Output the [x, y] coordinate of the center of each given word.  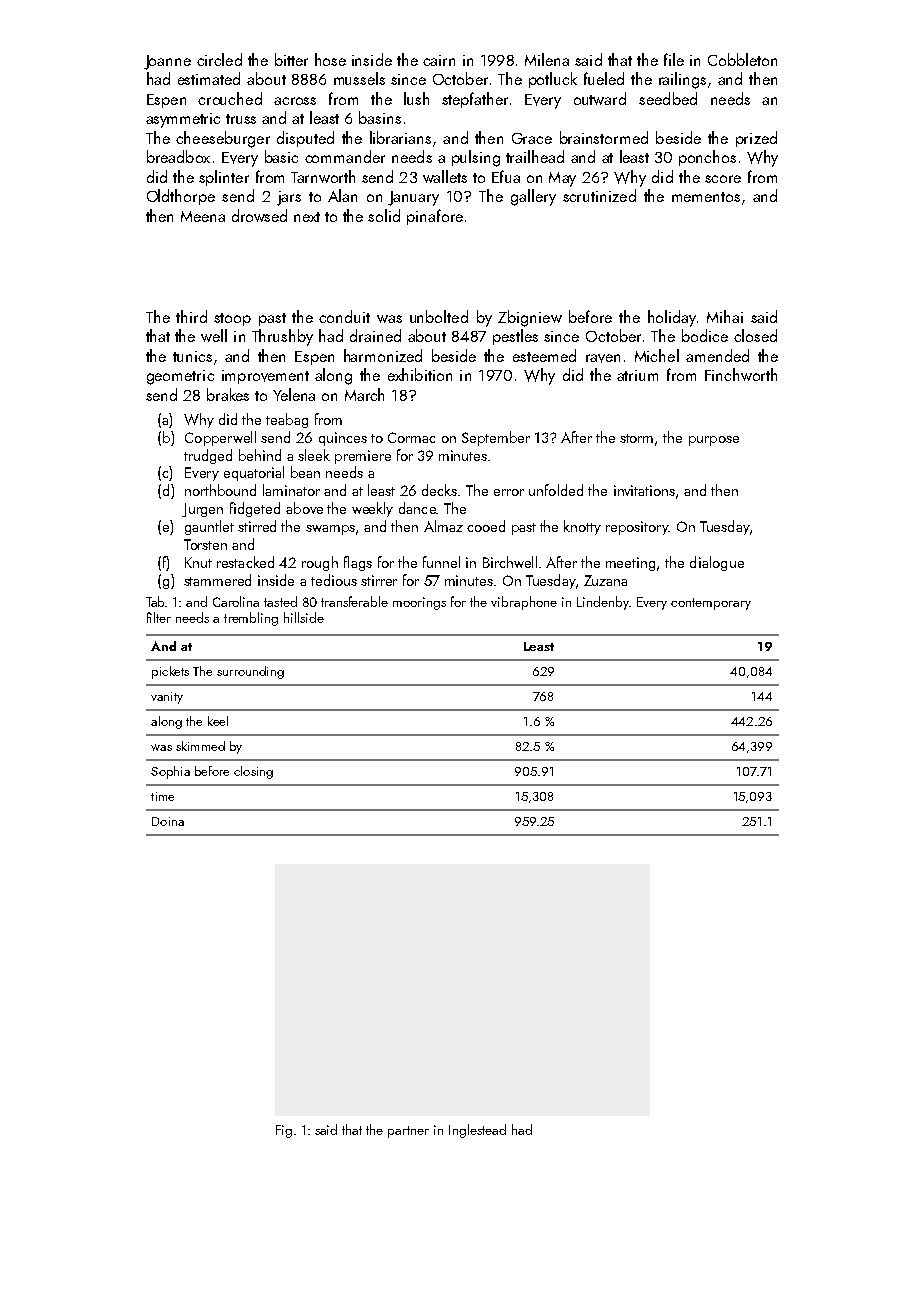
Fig [284, 1131]
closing [253, 772]
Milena [547, 59]
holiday [672, 318]
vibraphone [524, 603]
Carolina [236, 601]
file [674, 59]
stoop [232, 319]
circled [219, 59]
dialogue [717, 563]
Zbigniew [530, 318]
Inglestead [477, 1131]
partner [408, 1132]
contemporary [711, 604]
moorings [419, 603]
